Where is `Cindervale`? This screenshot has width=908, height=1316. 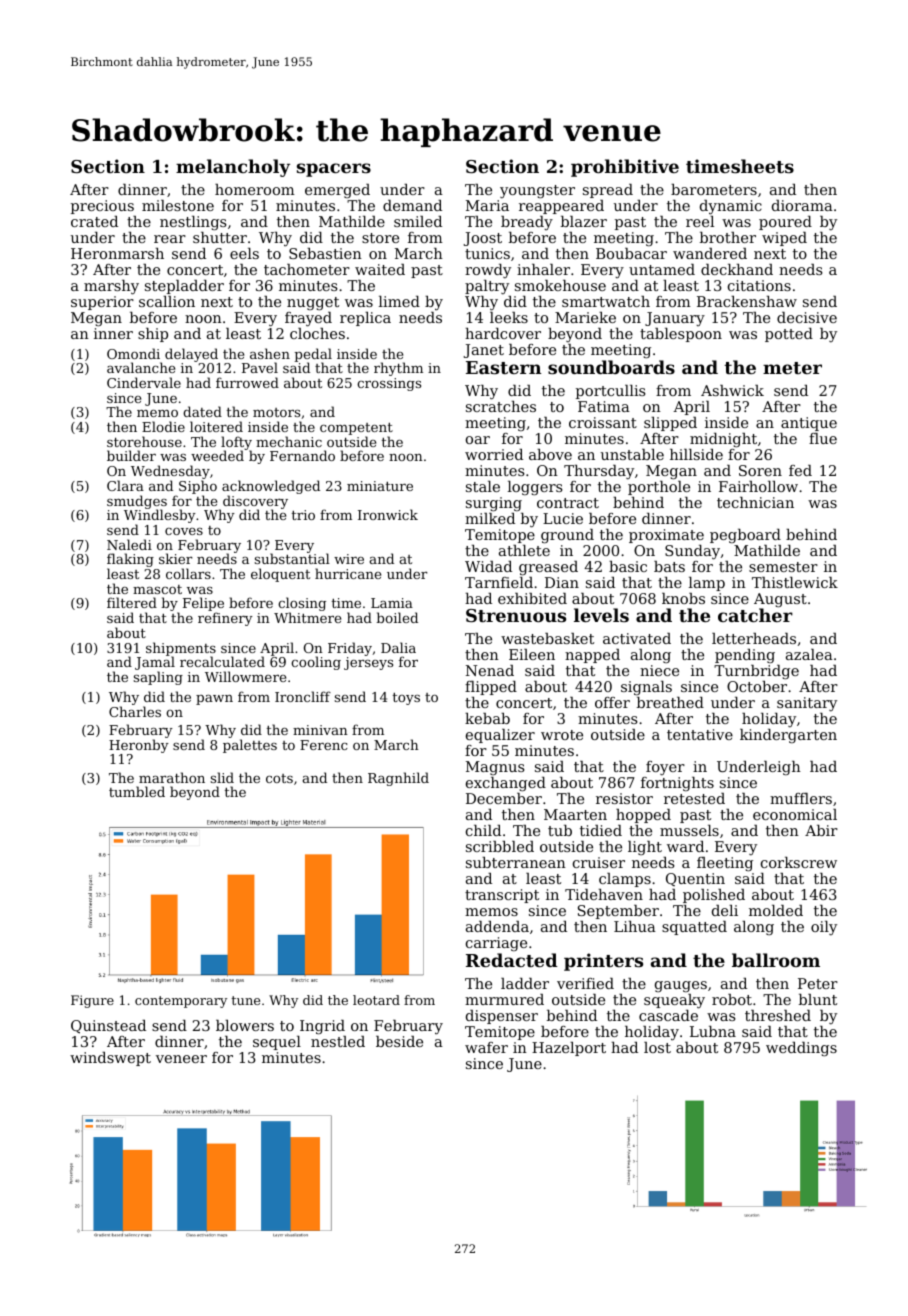 Cindervale is located at coordinates (144, 382).
